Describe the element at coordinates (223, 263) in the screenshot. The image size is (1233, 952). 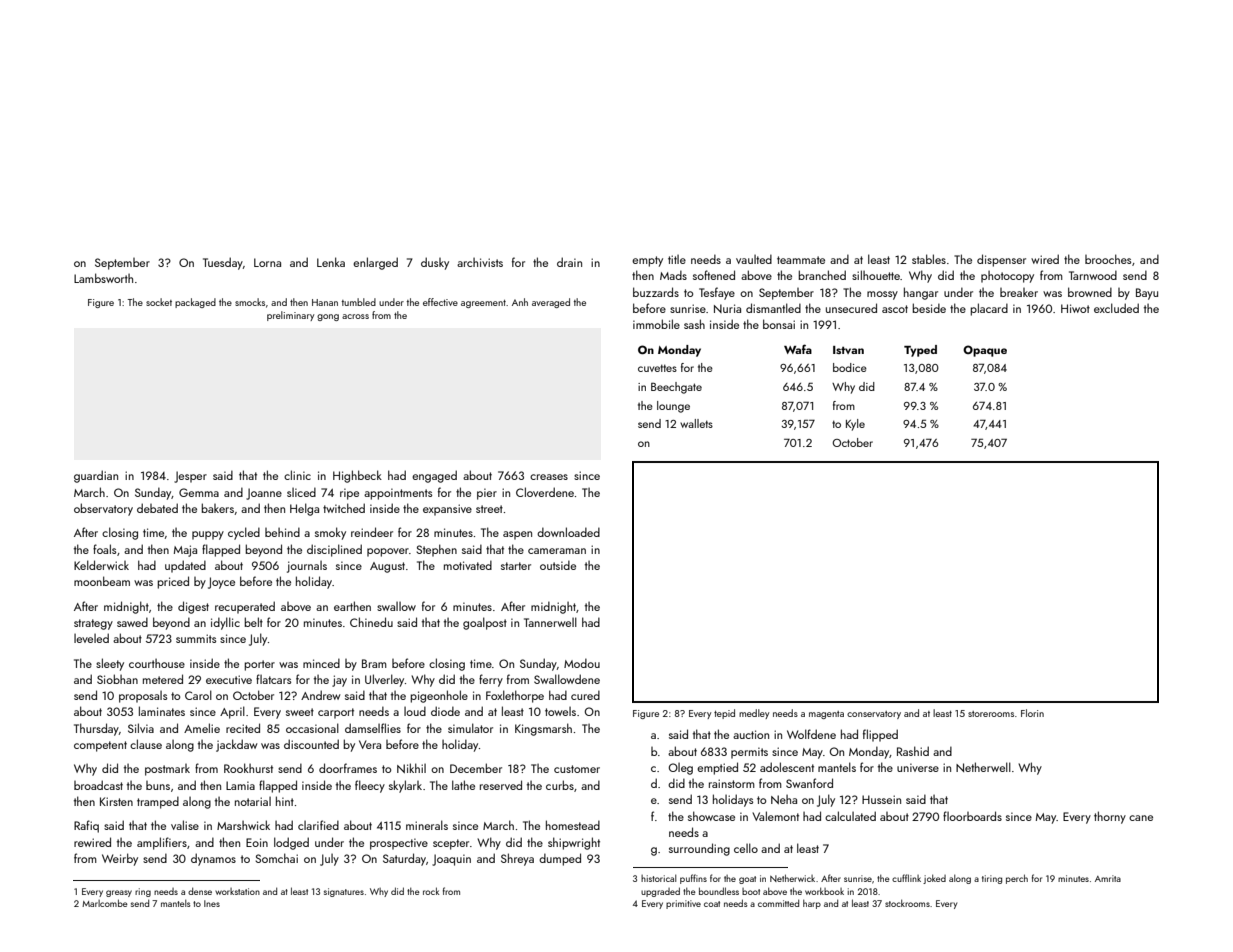
I see `Tuesday` at that location.
